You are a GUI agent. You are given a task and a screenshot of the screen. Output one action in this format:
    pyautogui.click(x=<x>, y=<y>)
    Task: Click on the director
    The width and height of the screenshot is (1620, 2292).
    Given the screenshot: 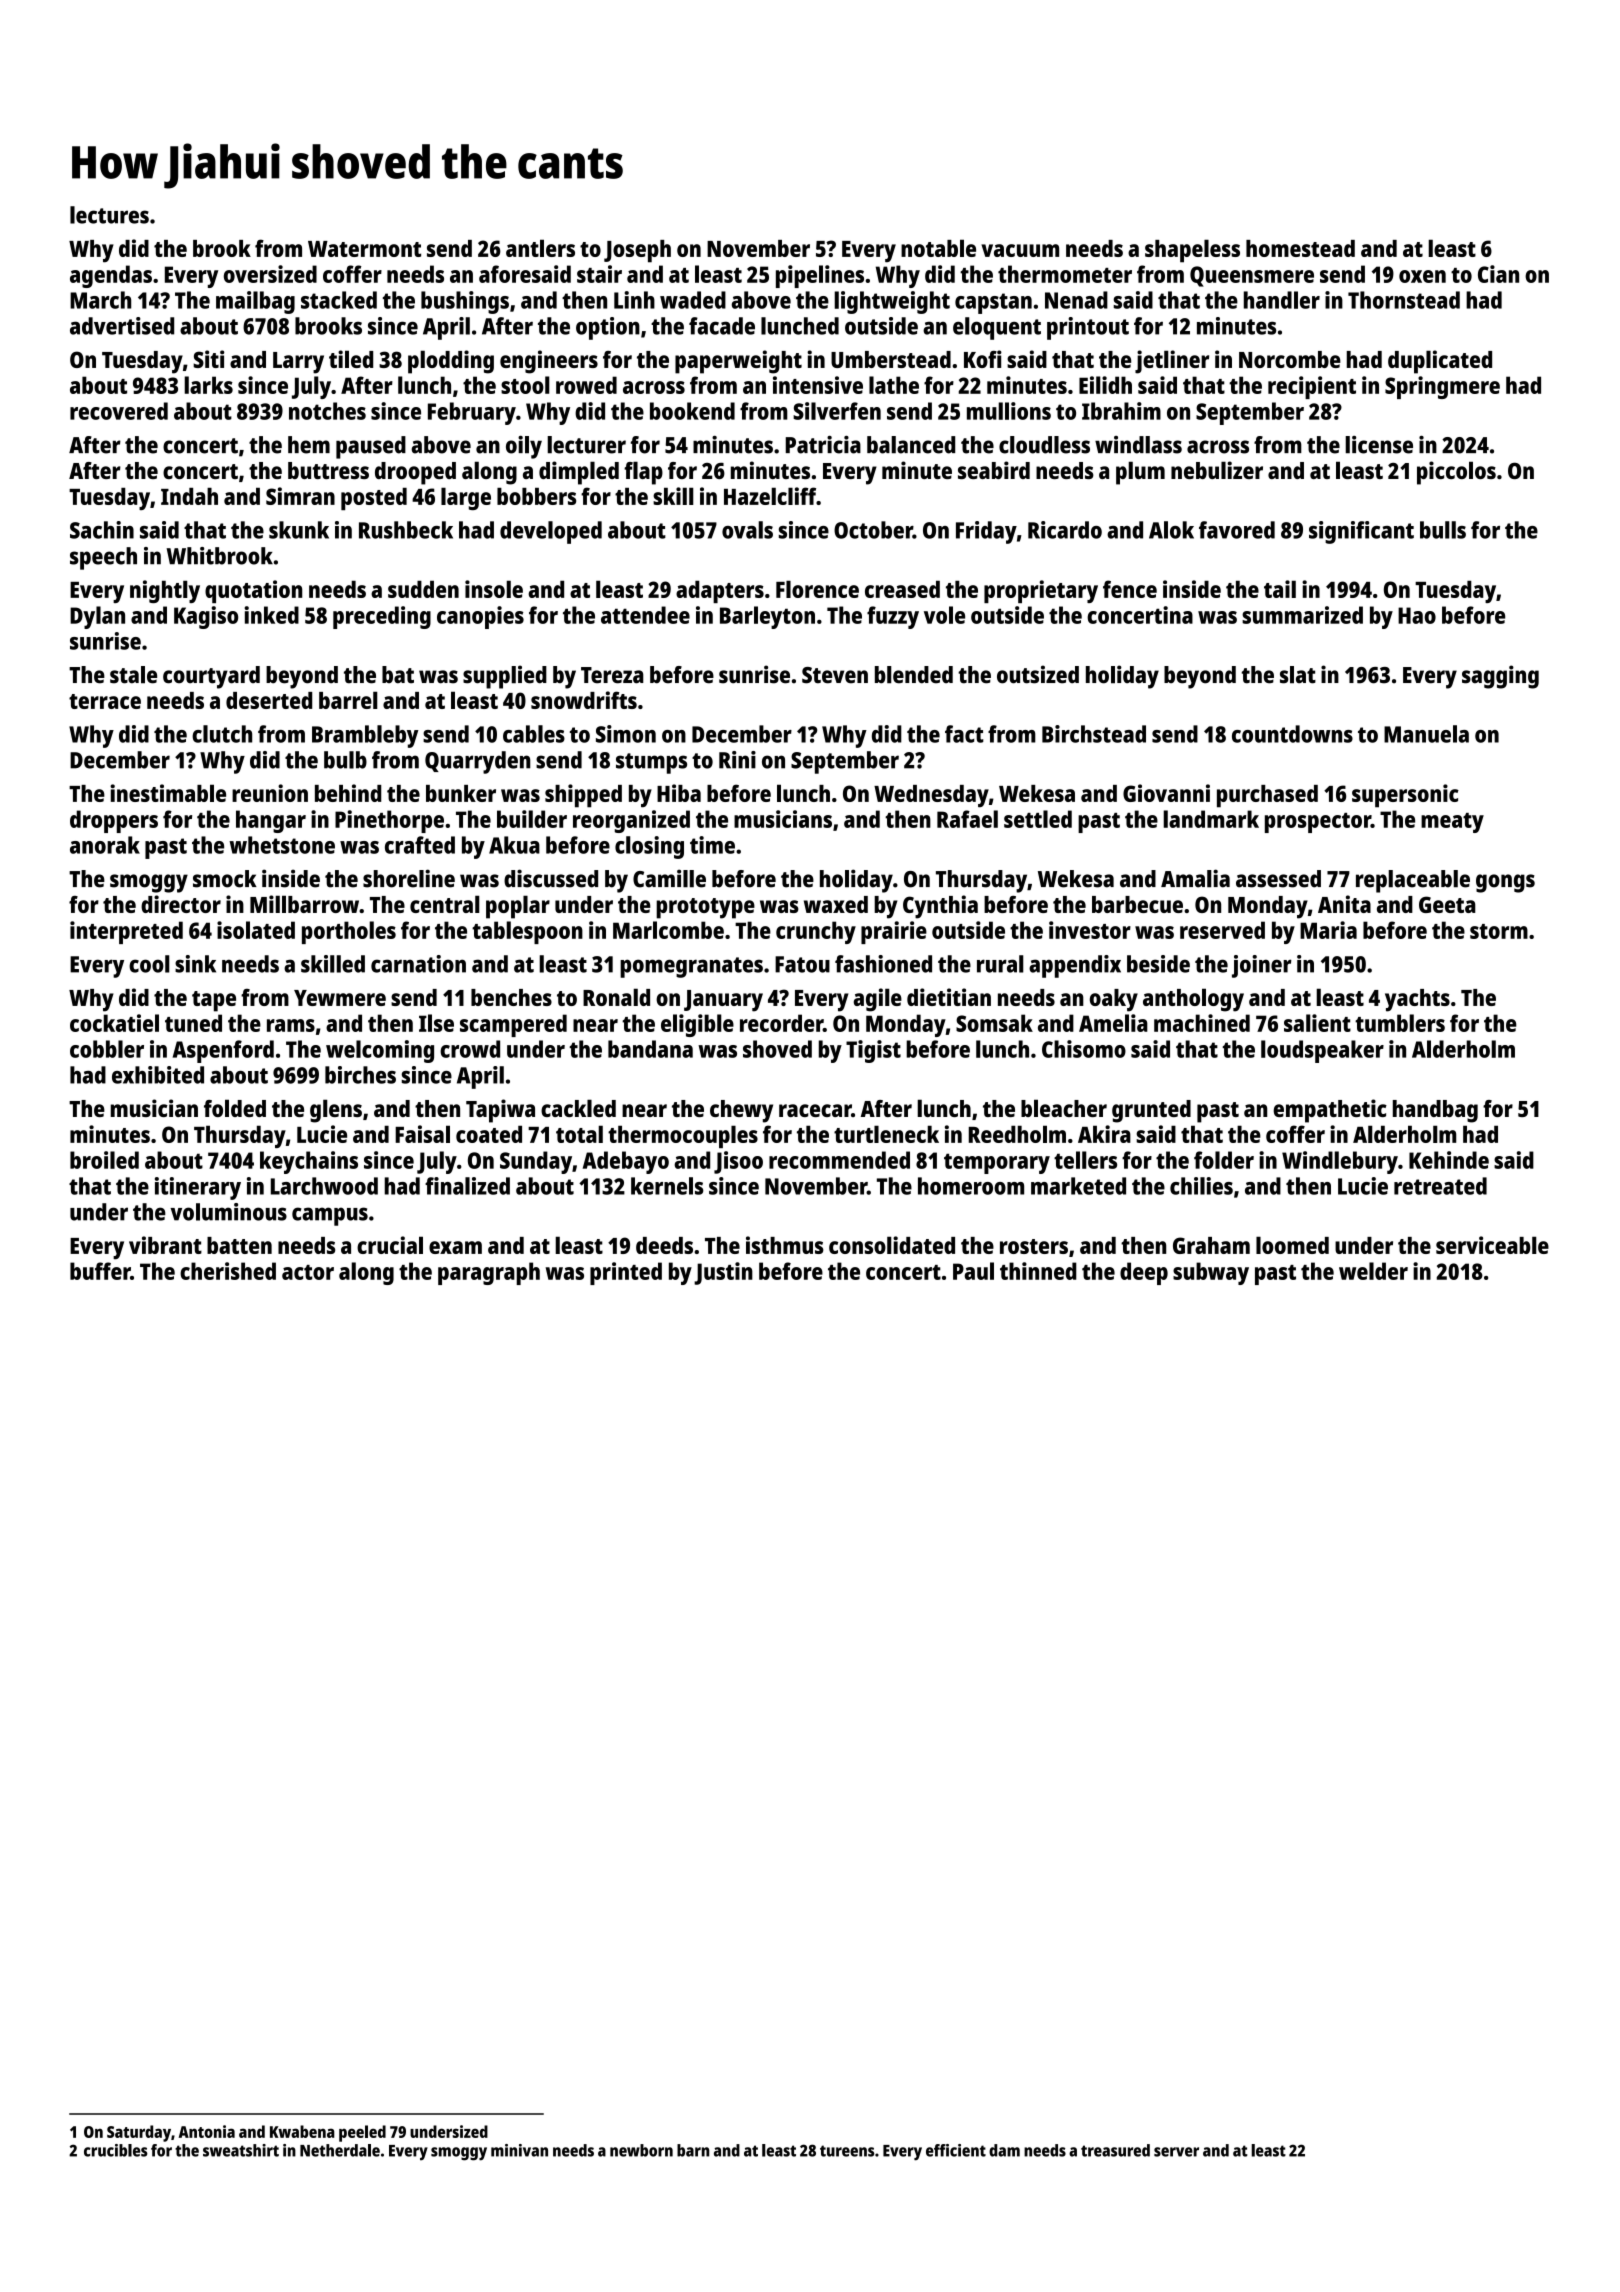 What is the action you would take?
    pyautogui.click(x=181, y=904)
